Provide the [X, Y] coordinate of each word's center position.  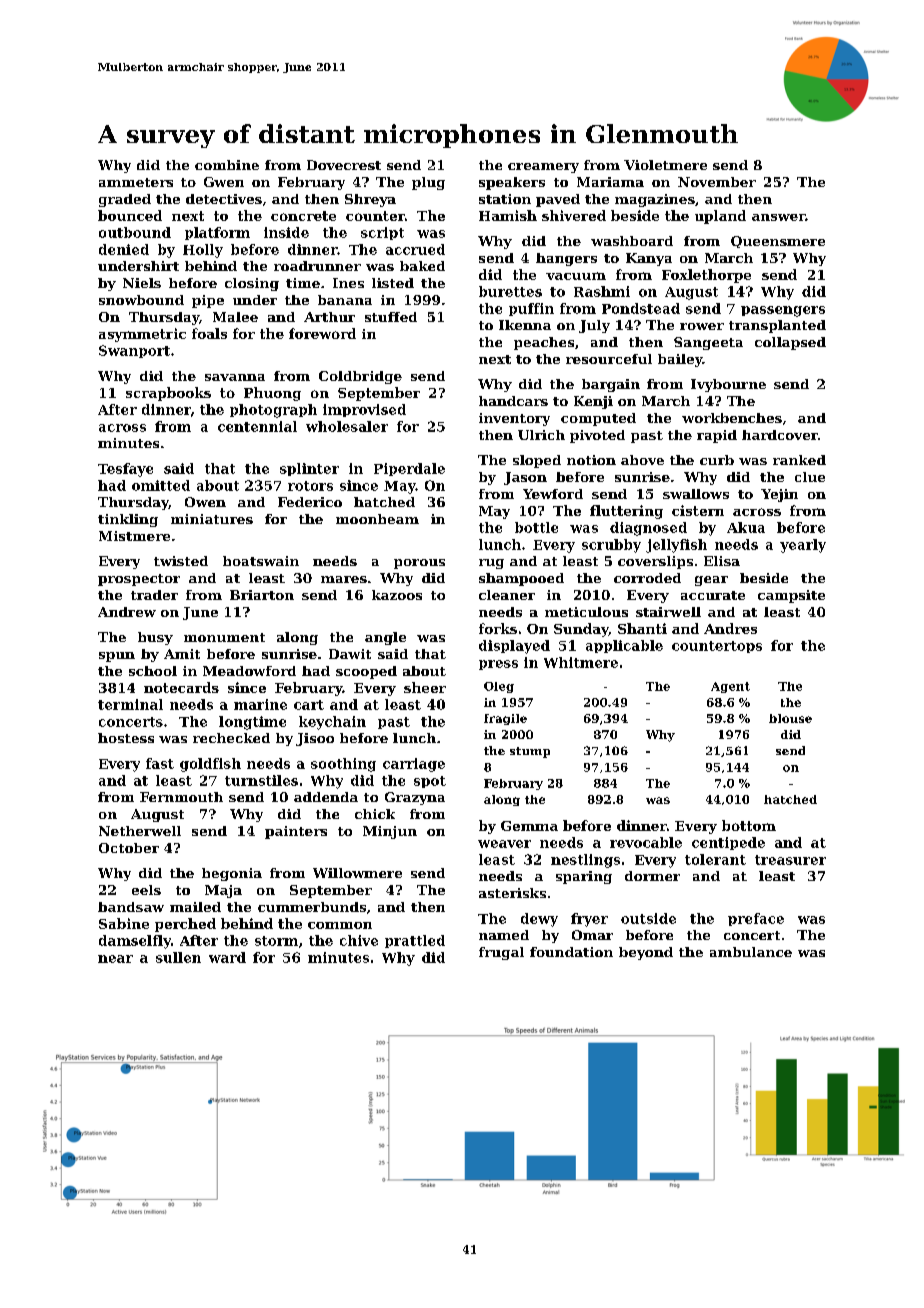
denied [124, 249]
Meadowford [249, 671]
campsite [791, 596]
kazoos [397, 595]
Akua [746, 527]
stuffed [391, 317]
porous [419, 564]
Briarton [262, 595]
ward [227, 957]
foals [209, 333]
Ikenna [525, 325]
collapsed [790, 343]
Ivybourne [728, 385]
